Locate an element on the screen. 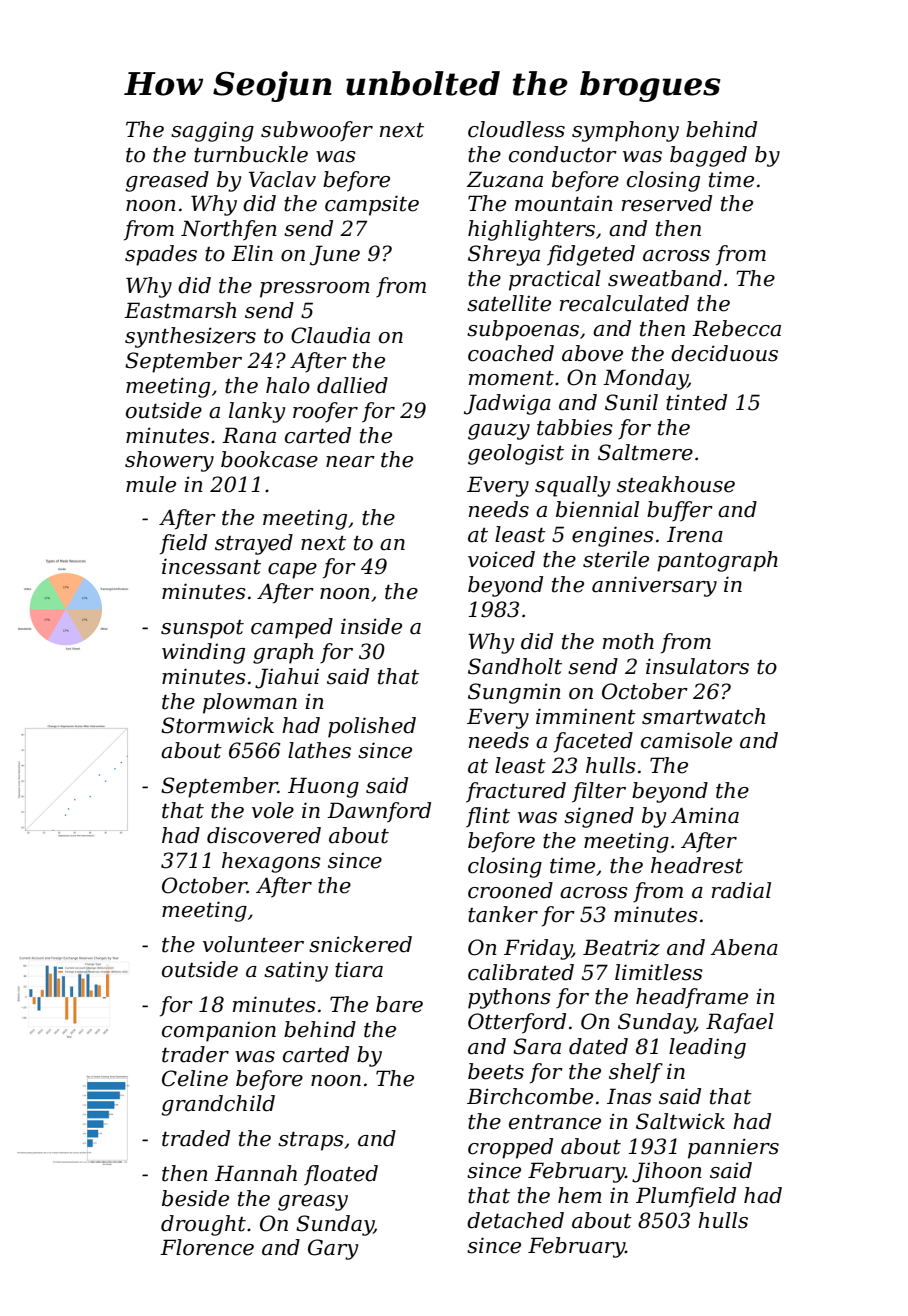 The width and height of the screenshot is (908, 1316). cloudless is located at coordinates (516, 129).
